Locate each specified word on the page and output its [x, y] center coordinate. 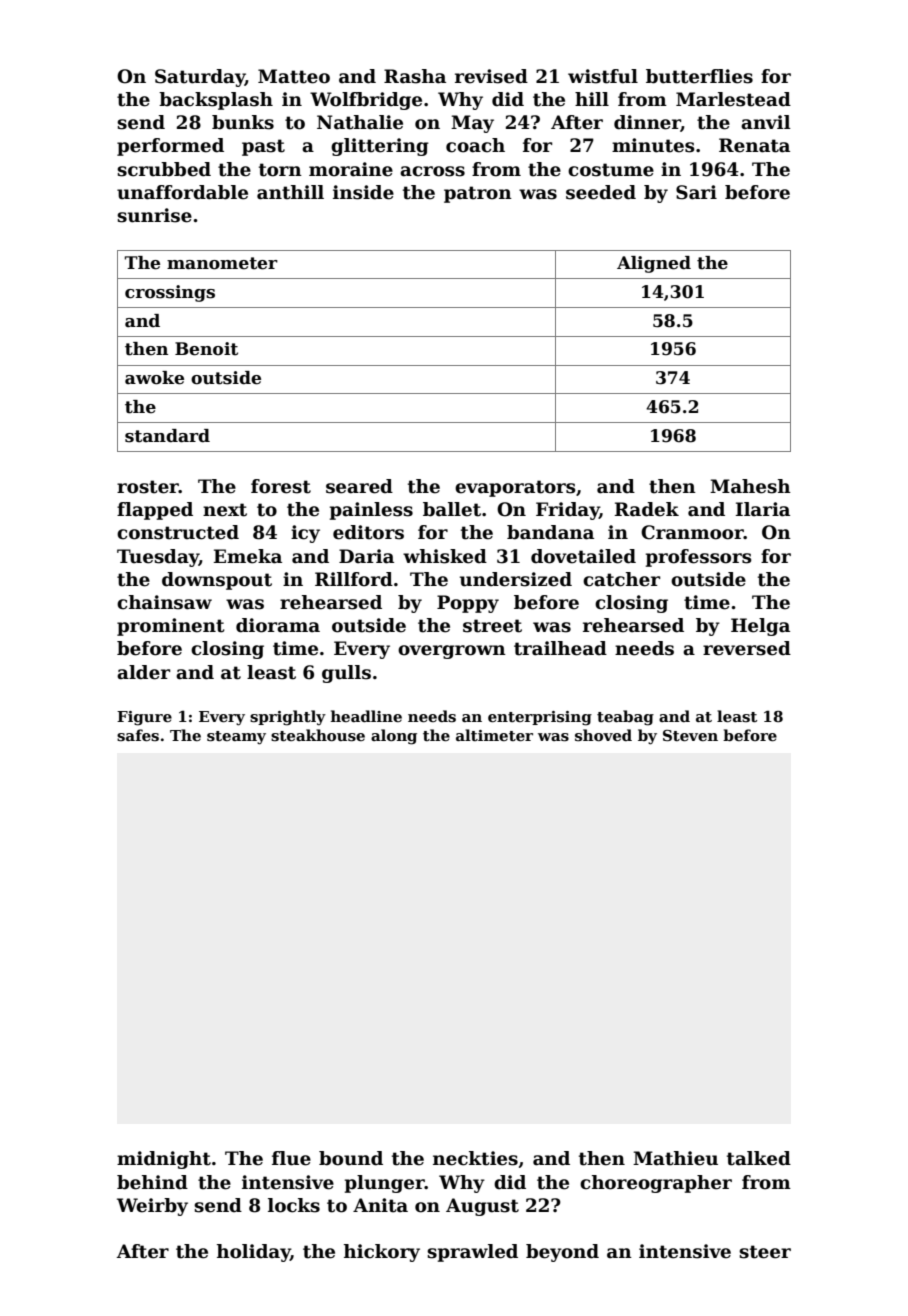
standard [167, 436]
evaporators [515, 488]
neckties [475, 1158]
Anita [380, 1205]
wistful [603, 76]
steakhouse [318, 735]
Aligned [654, 264]
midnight [164, 1160]
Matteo [294, 76]
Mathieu [675, 1158]
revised [491, 76]
